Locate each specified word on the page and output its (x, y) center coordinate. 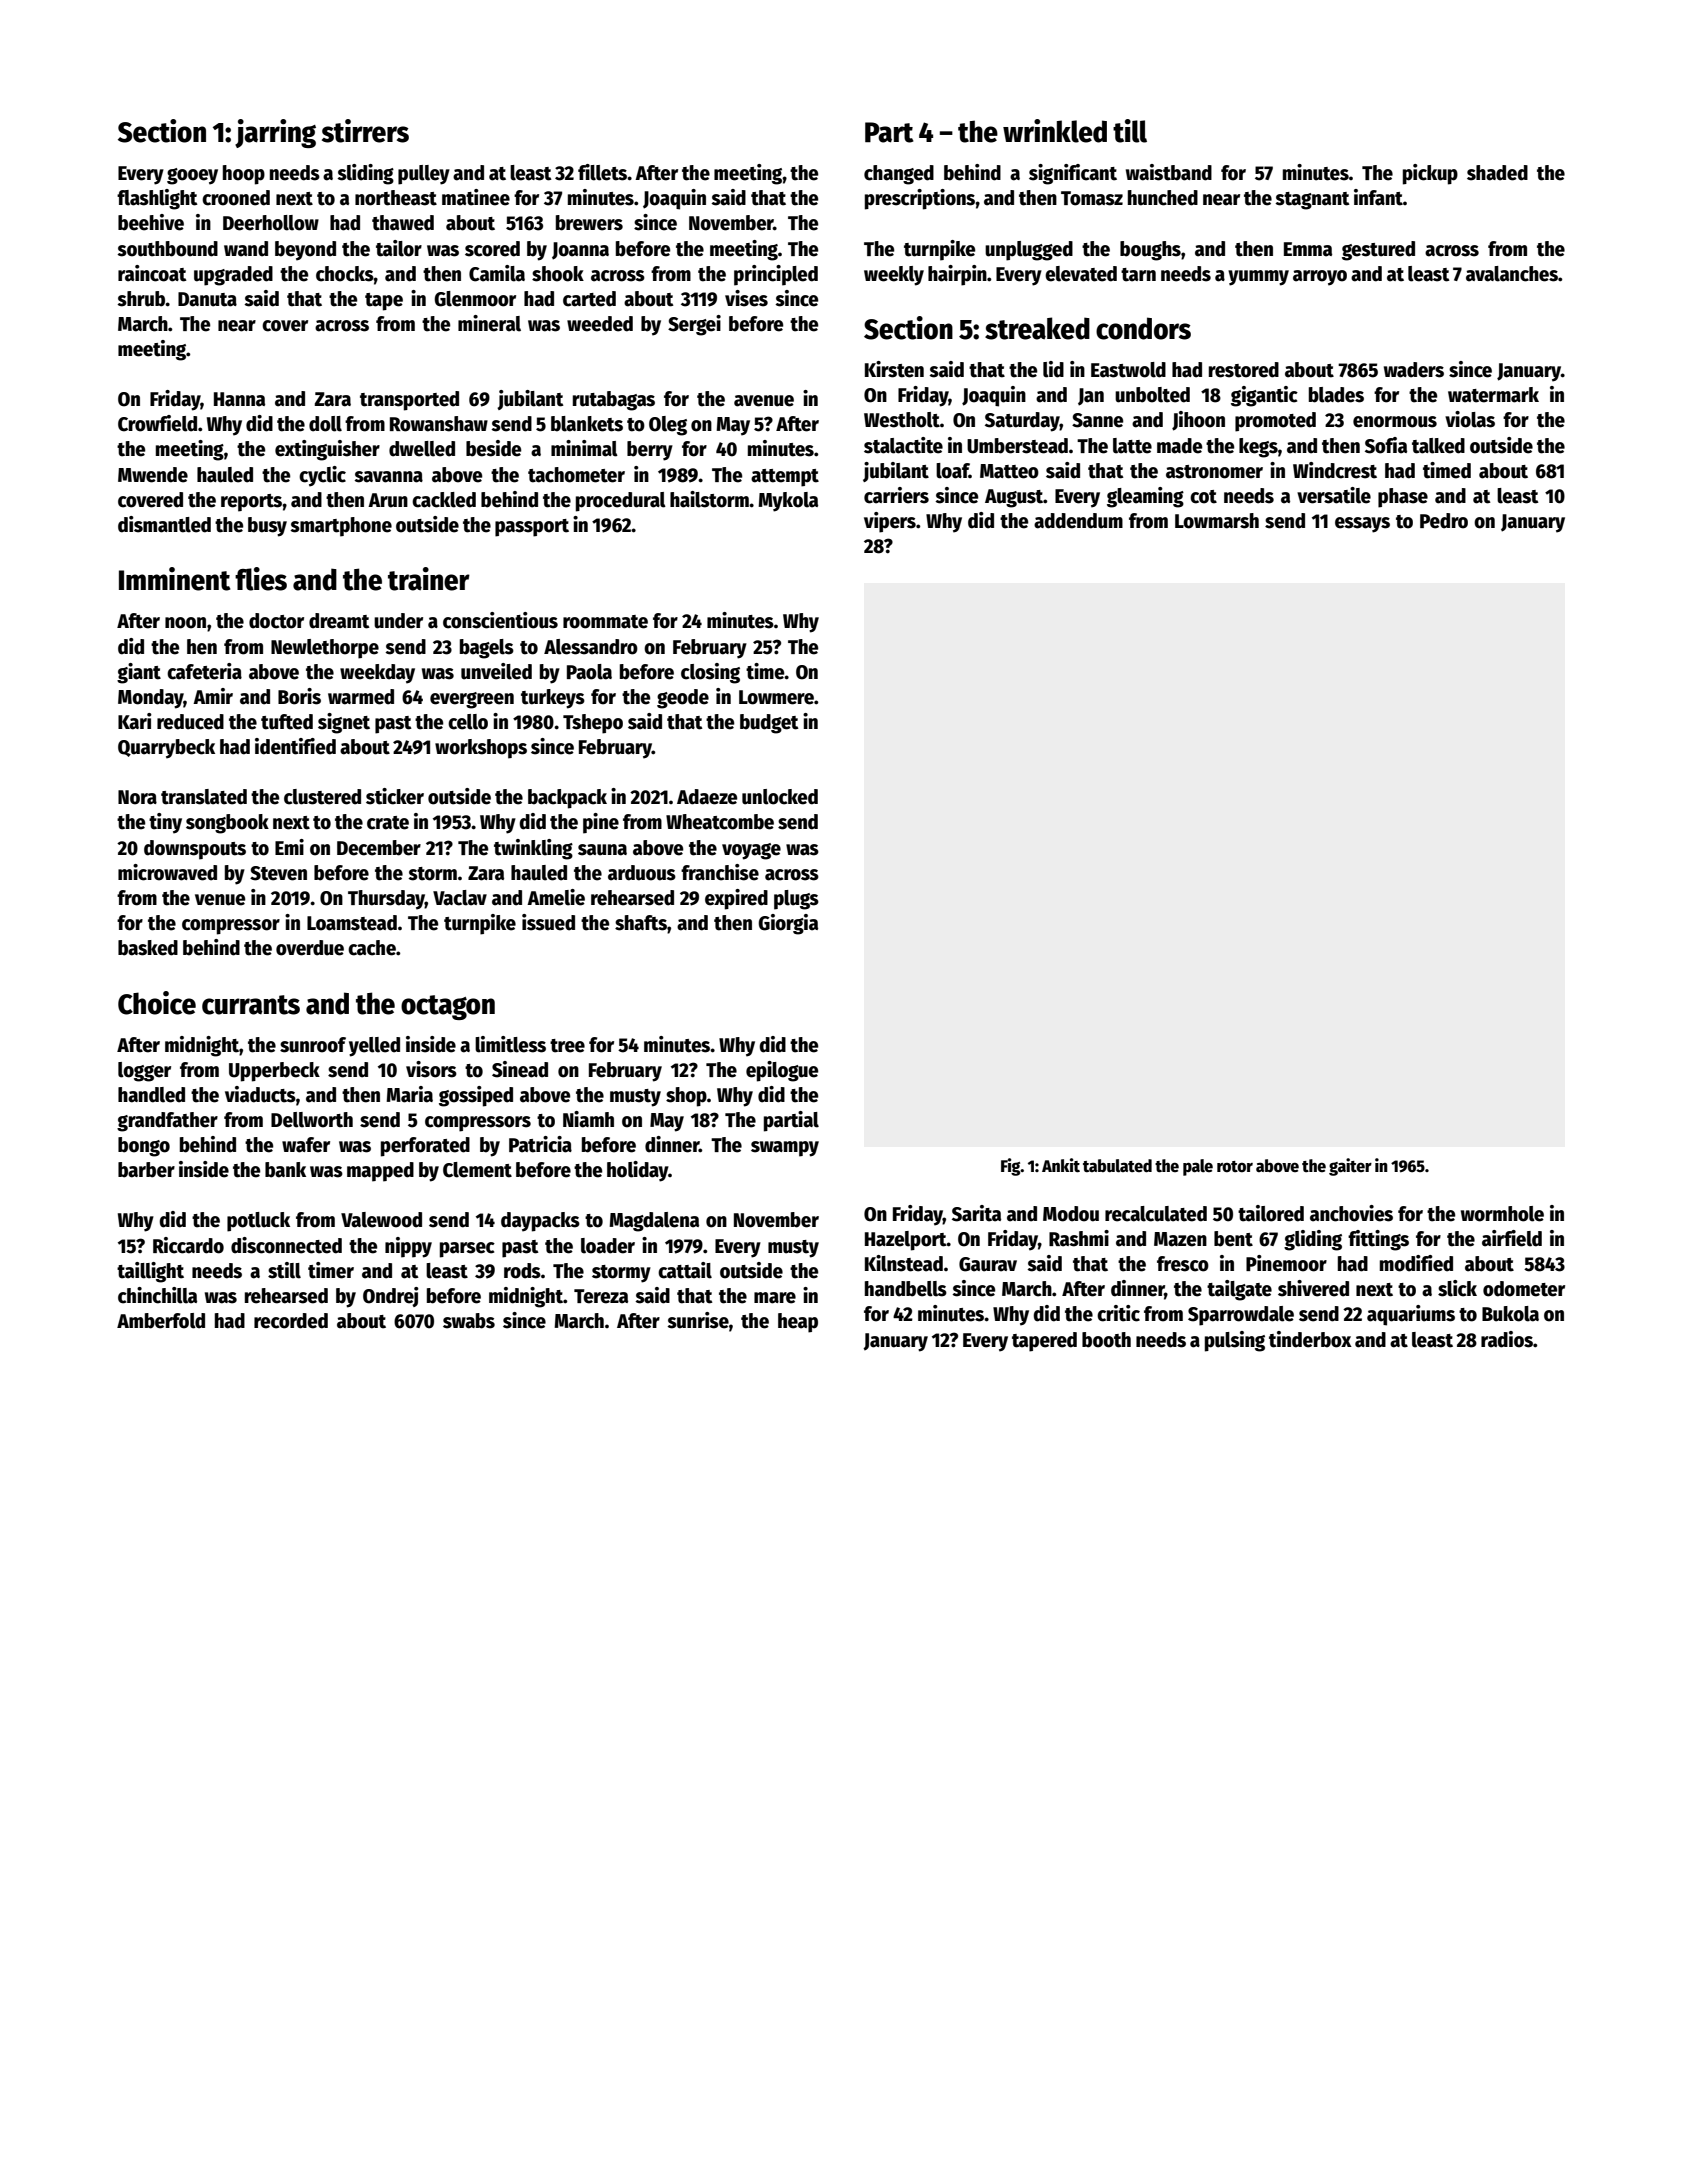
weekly (894, 276)
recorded (291, 1321)
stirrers (365, 131)
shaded (1497, 173)
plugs (796, 900)
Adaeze (707, 797)
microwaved (167, 872)
